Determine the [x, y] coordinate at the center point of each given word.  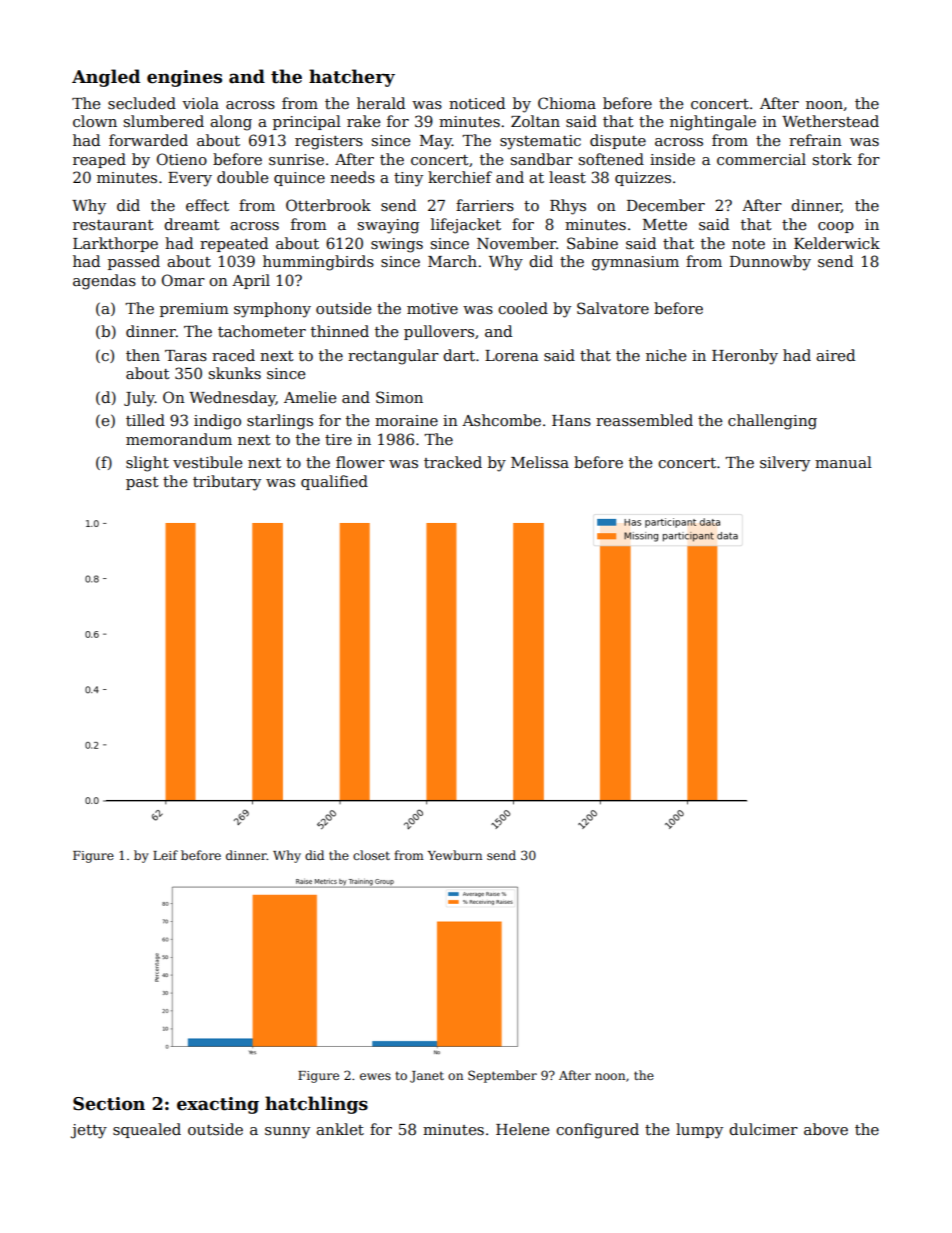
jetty [89, 1131]
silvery [785, 464]
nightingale [713, 123]
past [142, 483]
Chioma [567, 103]
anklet [340, 1129]
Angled [106, 78]
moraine [406, 420]
